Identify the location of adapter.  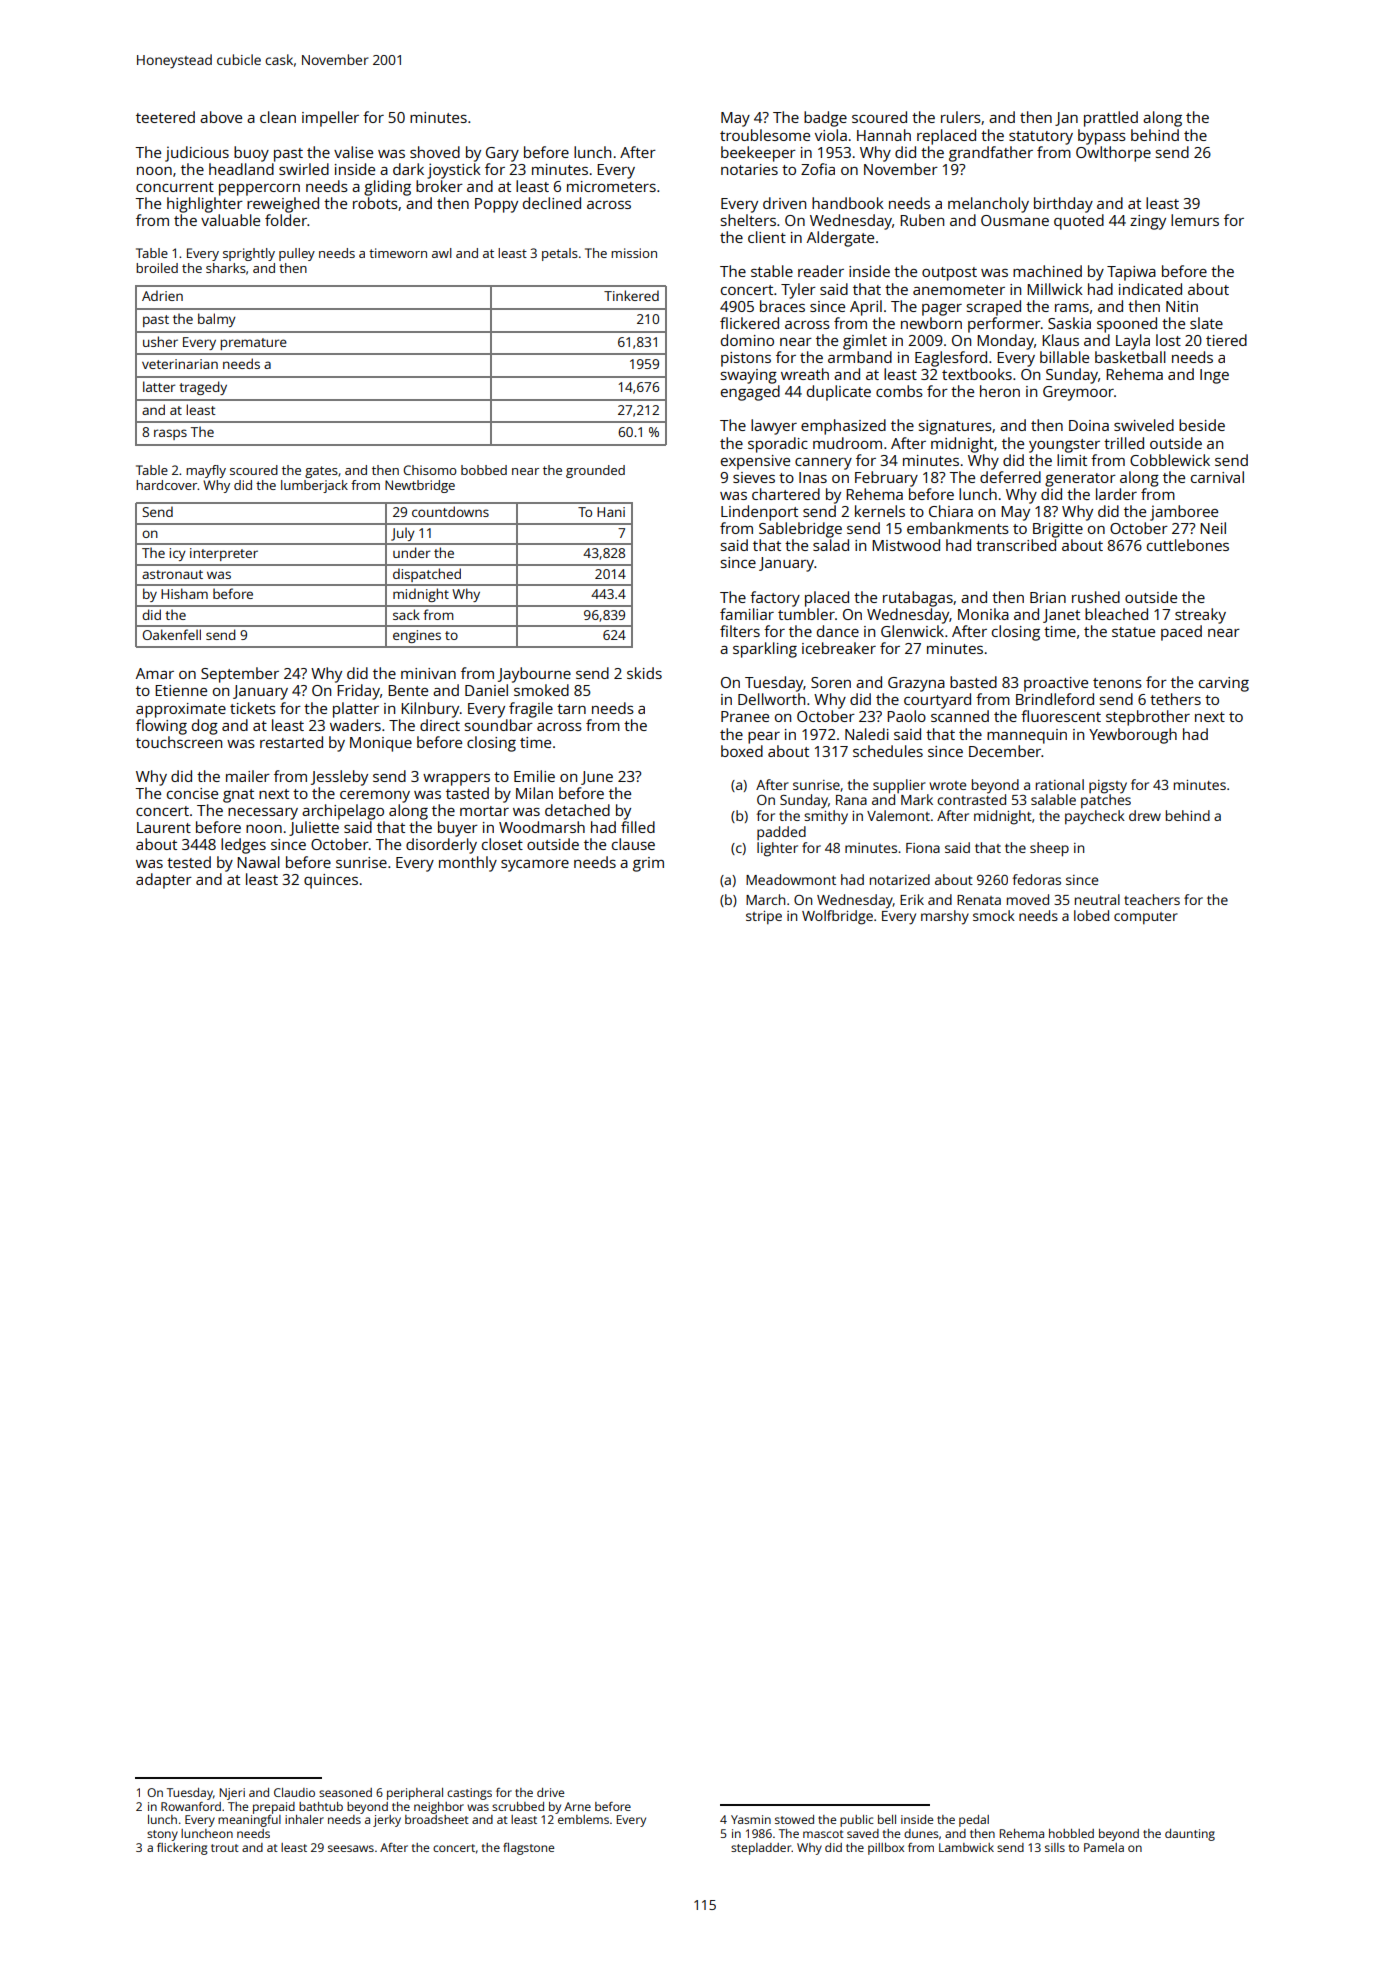
(164, 881).
